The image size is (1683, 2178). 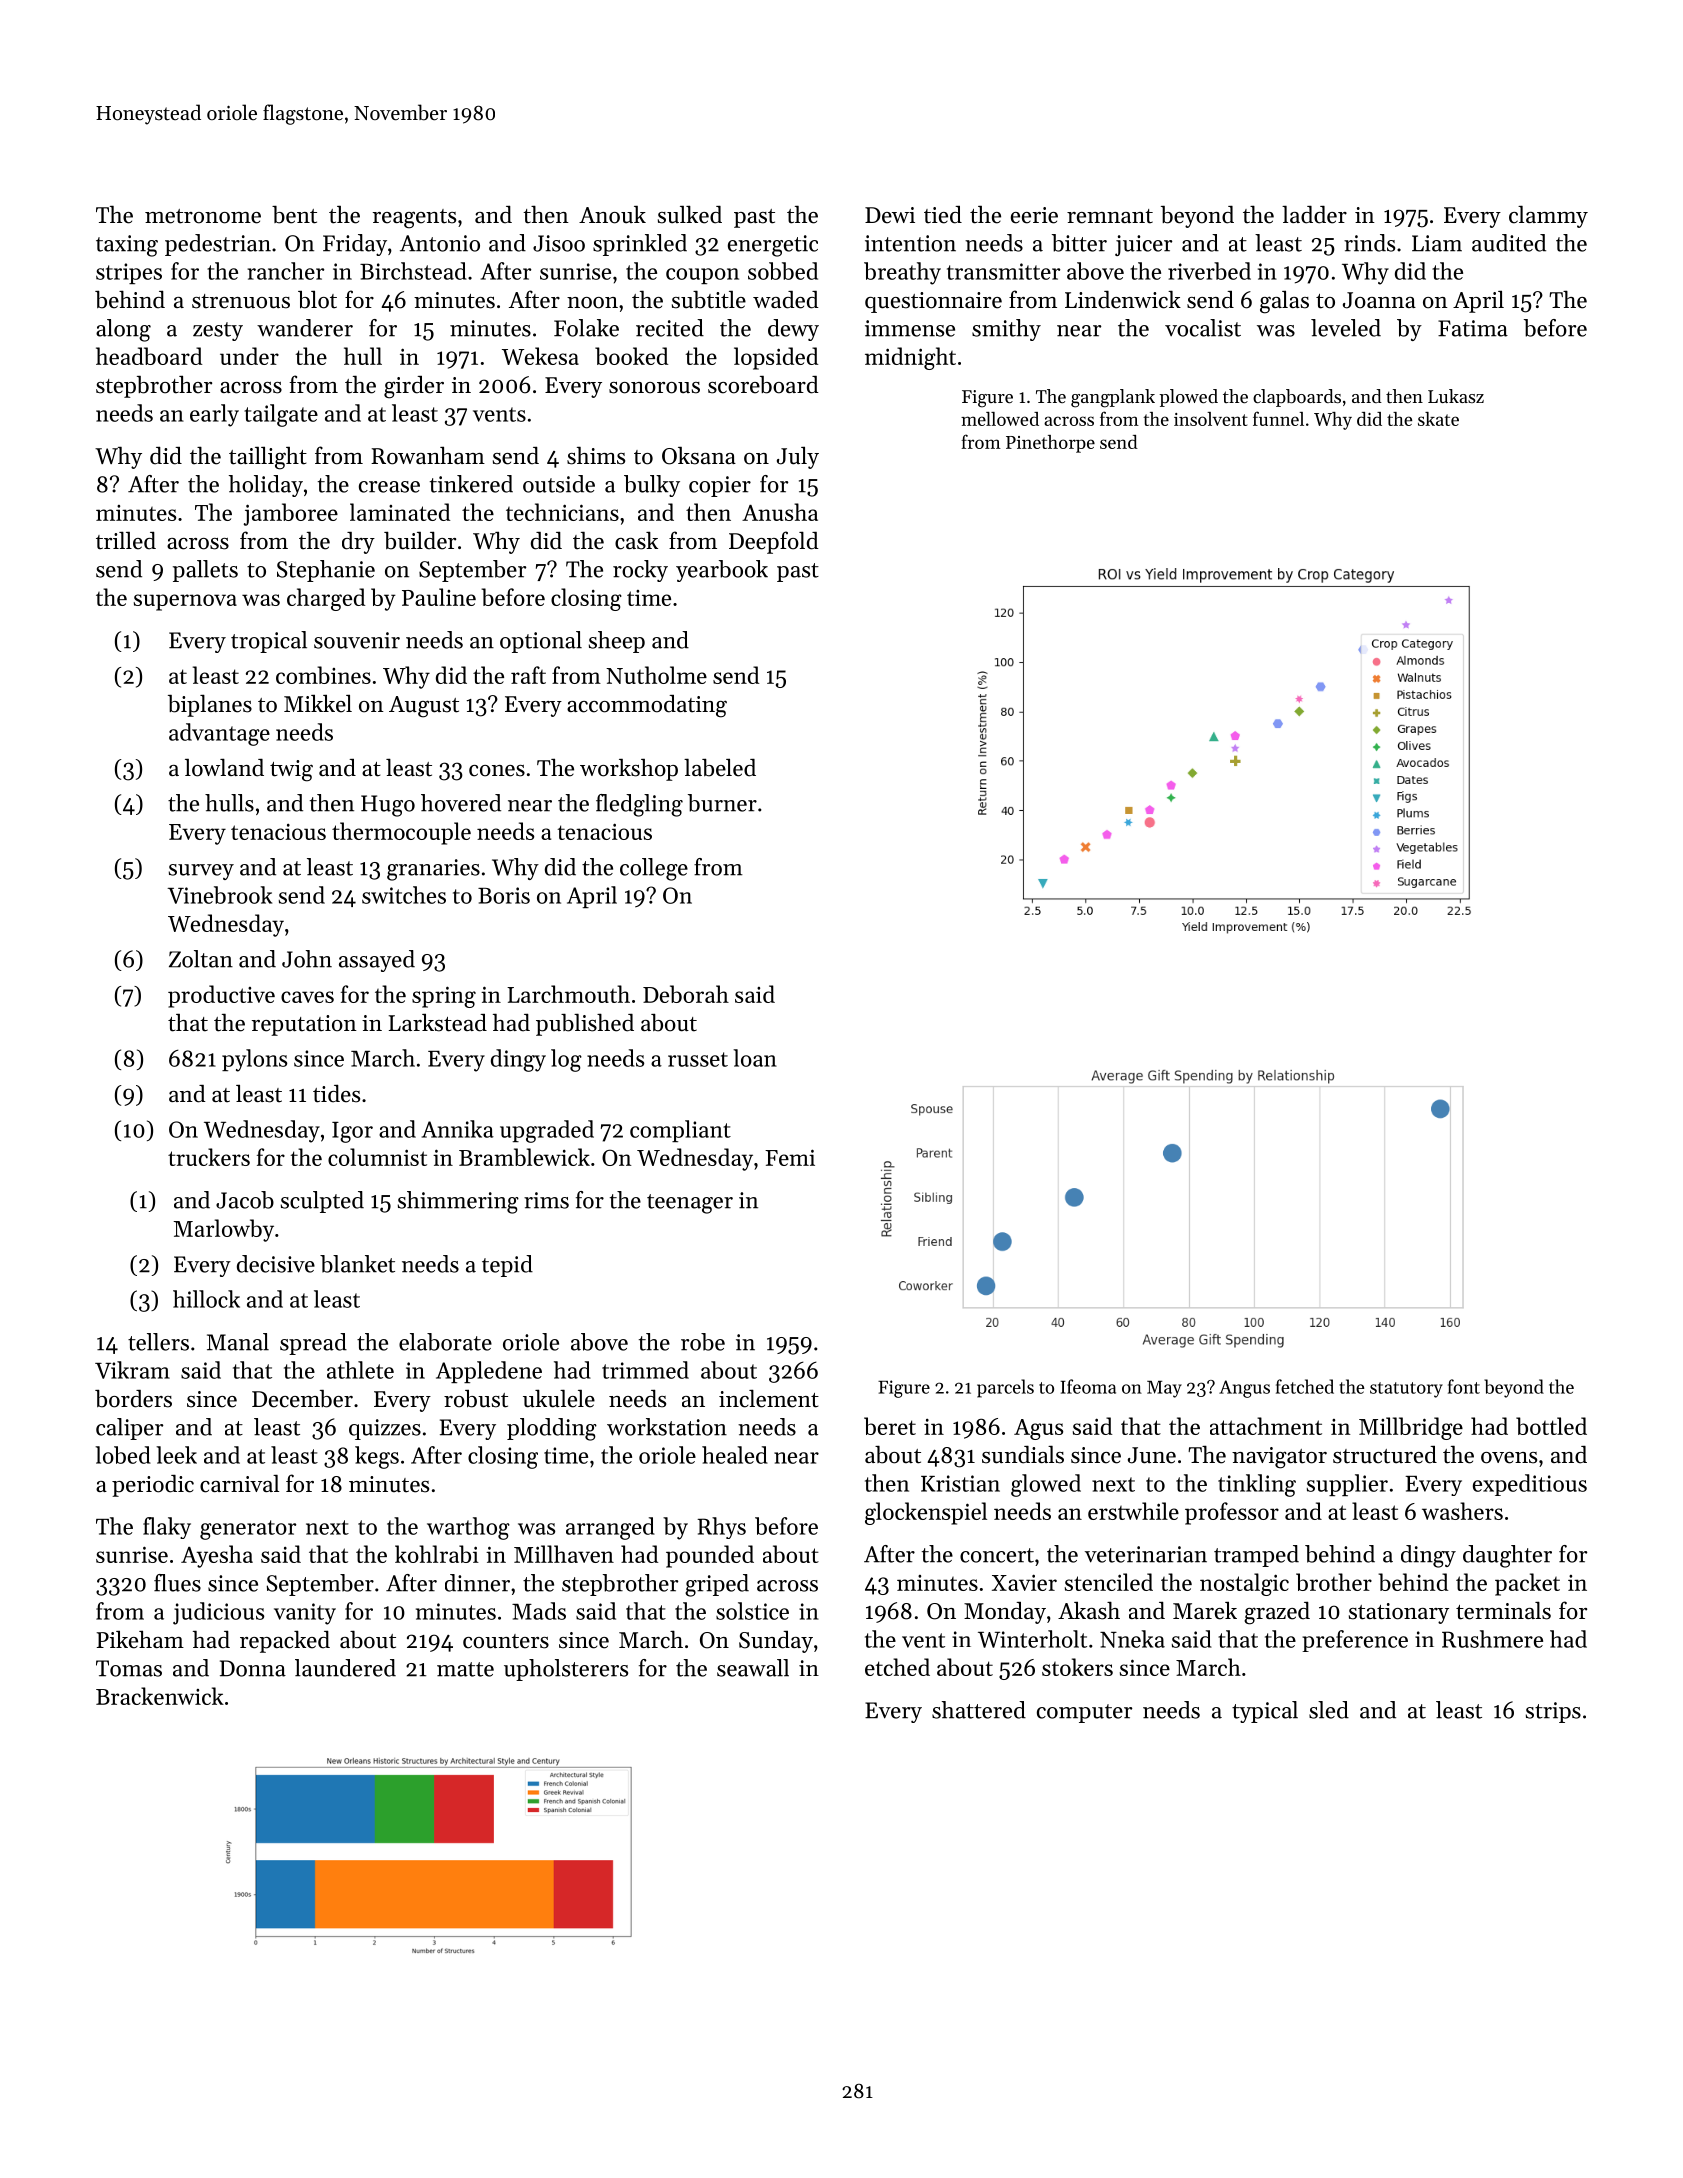 I want to click on Pinethorpe, so click(x=1050, y=444).
